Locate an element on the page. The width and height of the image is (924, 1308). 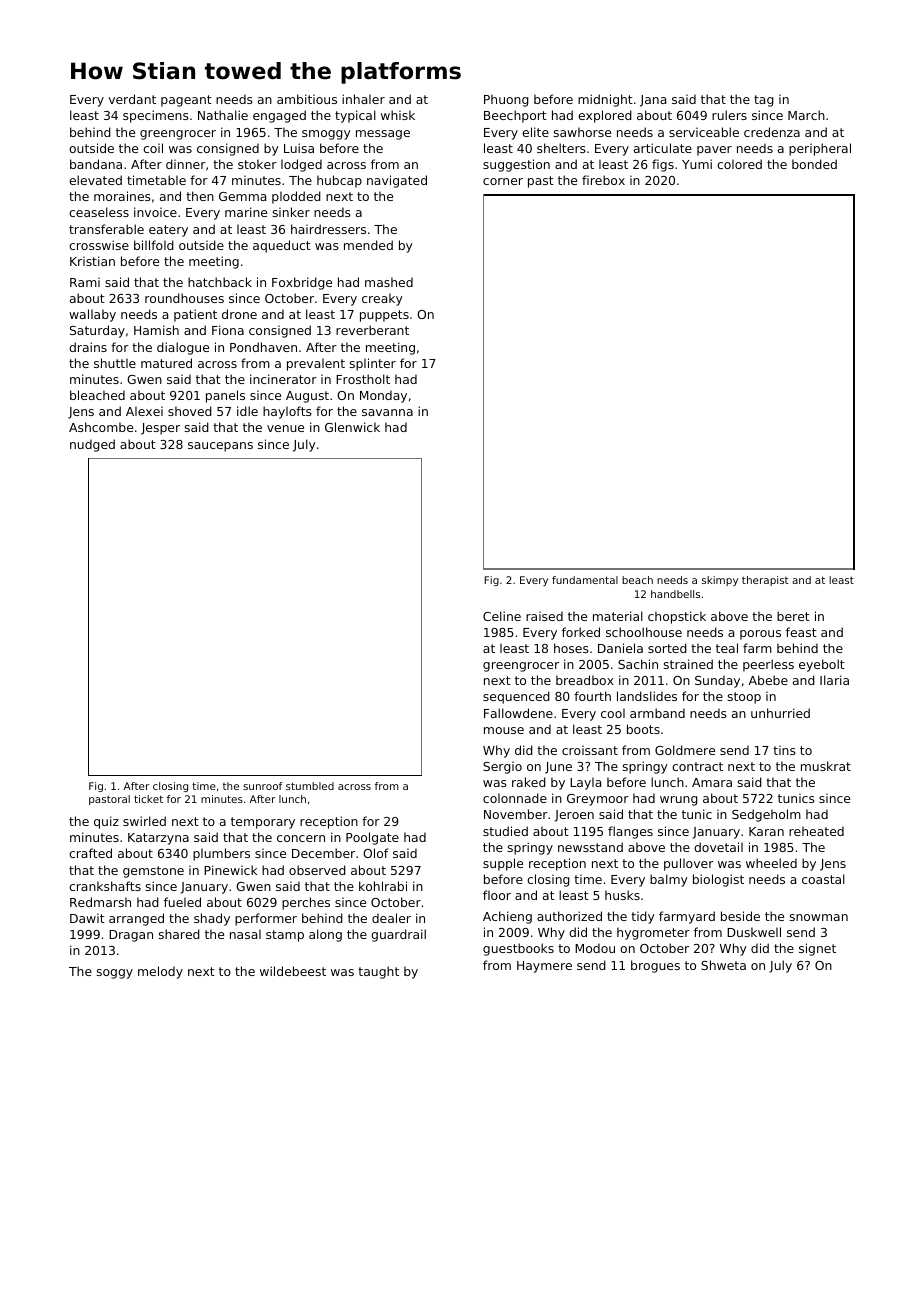
skimpy is located at coordinates (720, 581).
